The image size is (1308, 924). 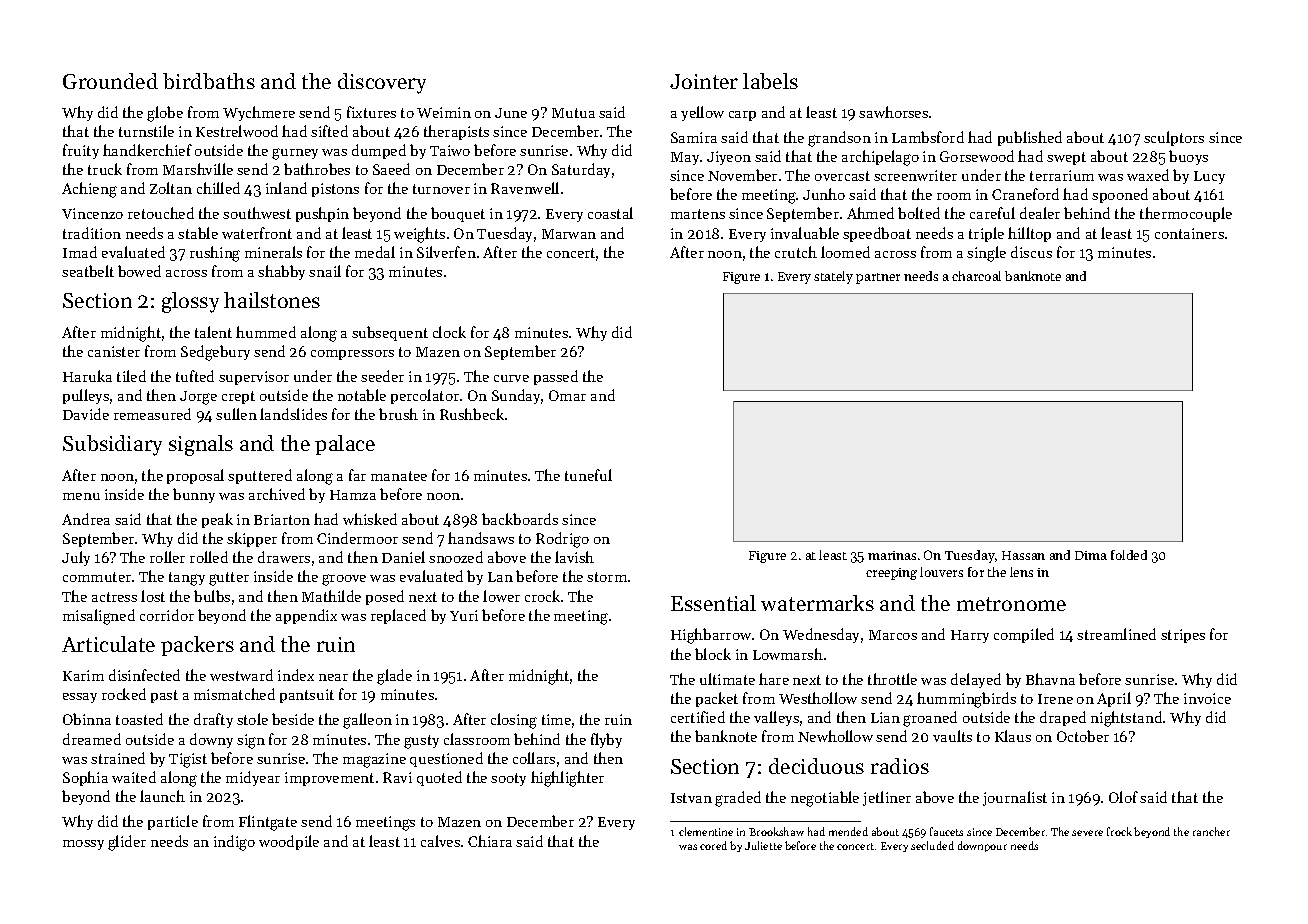 What do you see at coordinates (878, 278) in the screenshot?
I see `partner` at bounding box center [878, 278].
